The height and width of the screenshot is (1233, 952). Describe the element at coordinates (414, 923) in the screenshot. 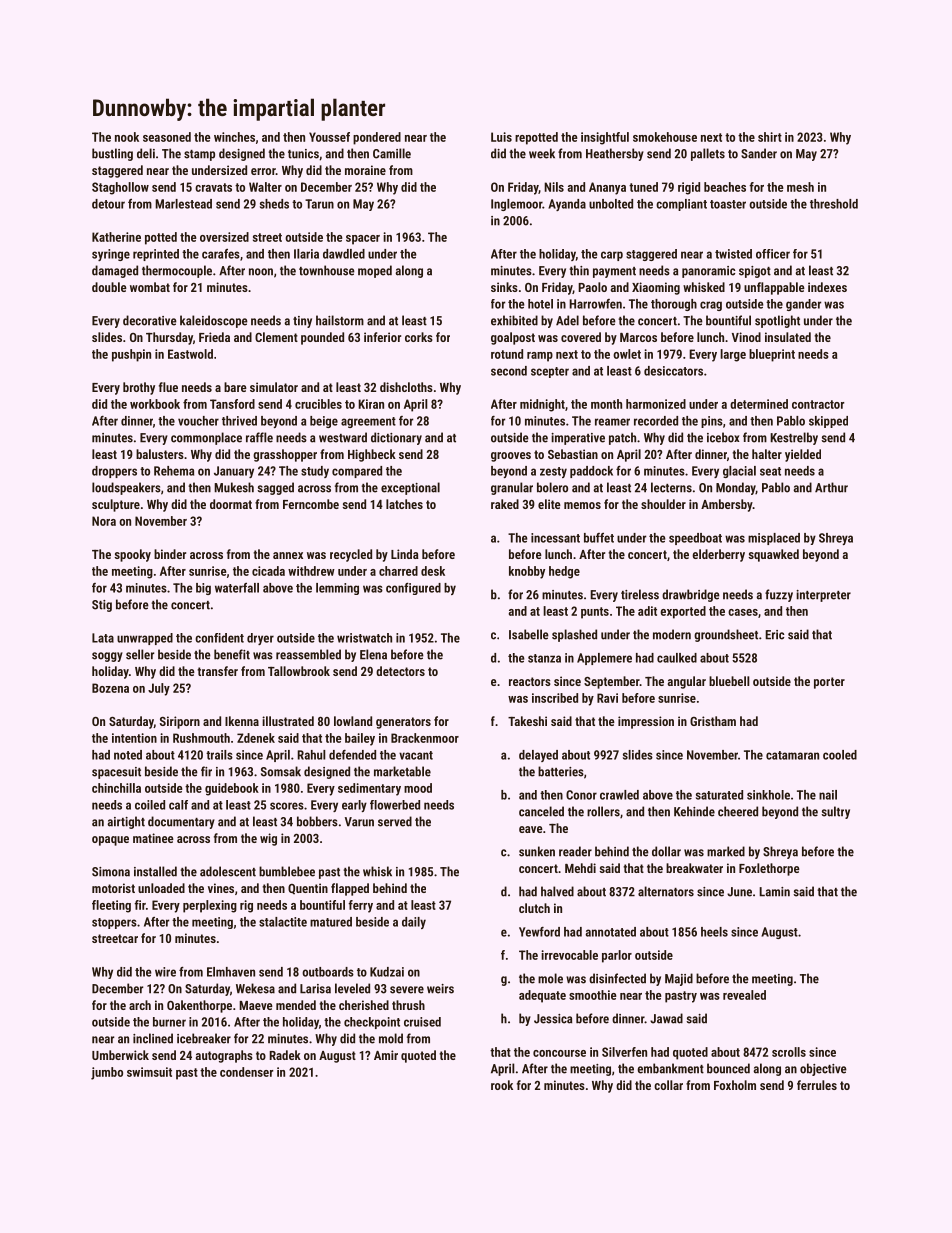

I see `daily` at that location.
